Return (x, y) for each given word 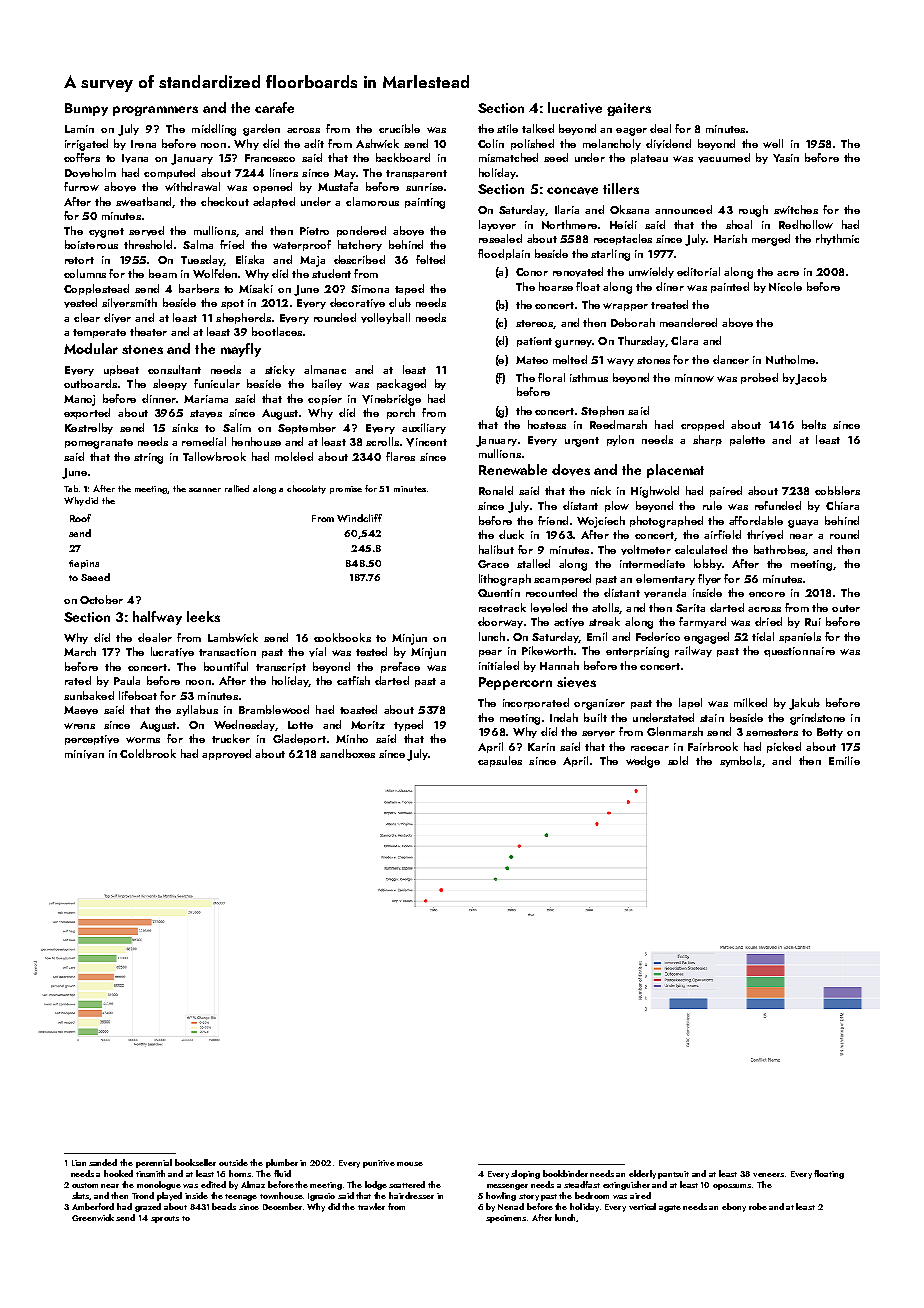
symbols (740, 761)
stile (507, 128)
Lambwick (233, 637)
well (773, 143)
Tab (71, 488)
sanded (103, 1162)
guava (803, 524)
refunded (778, 505)
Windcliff (359, 518)
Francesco (270, 158)
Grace (493, 564)
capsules (500, 761)
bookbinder (565, 1173)
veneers (768, 1175)
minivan (84, 754)
